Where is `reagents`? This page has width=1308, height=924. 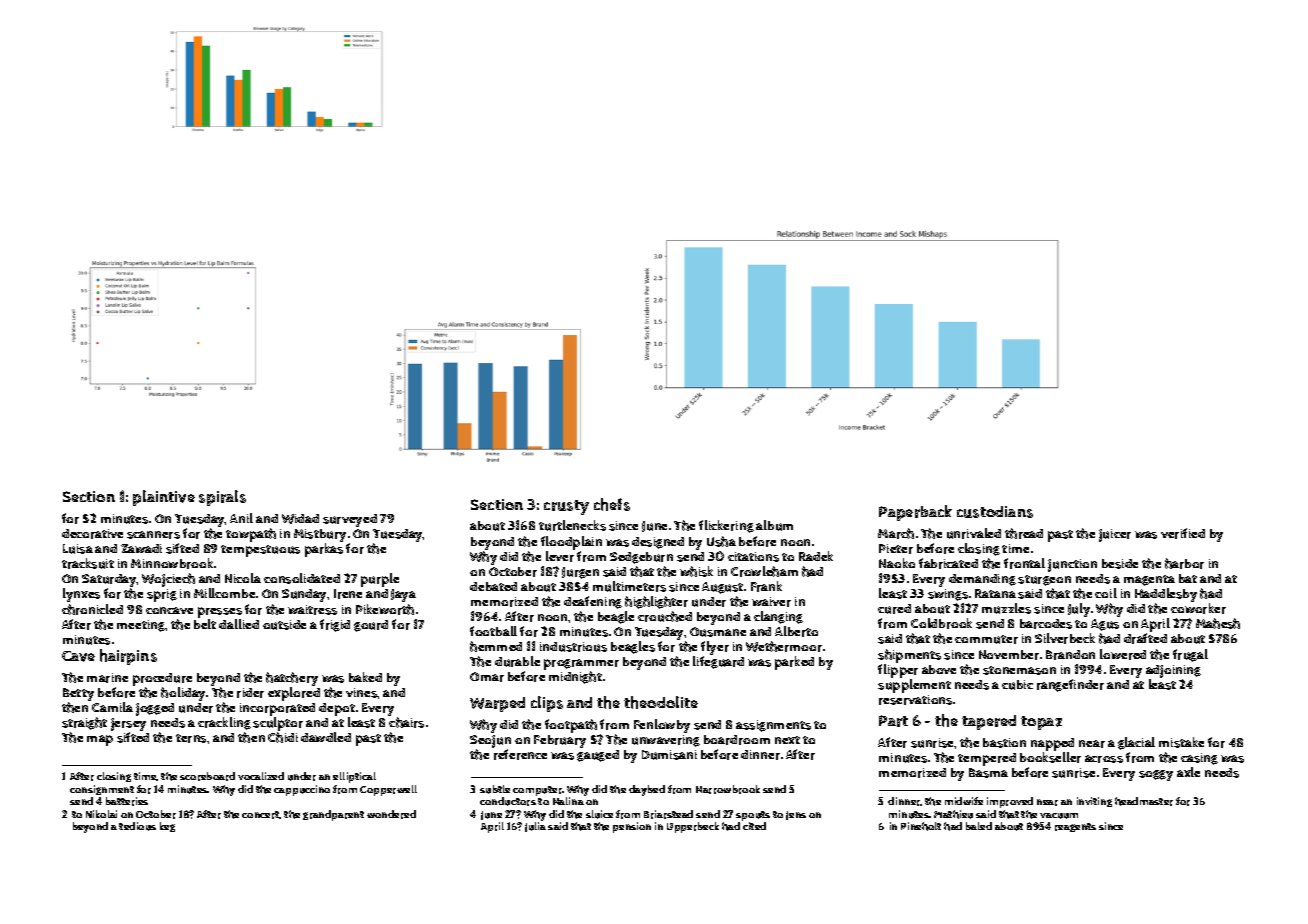
reagents is located at coordinates (1075, 827).
